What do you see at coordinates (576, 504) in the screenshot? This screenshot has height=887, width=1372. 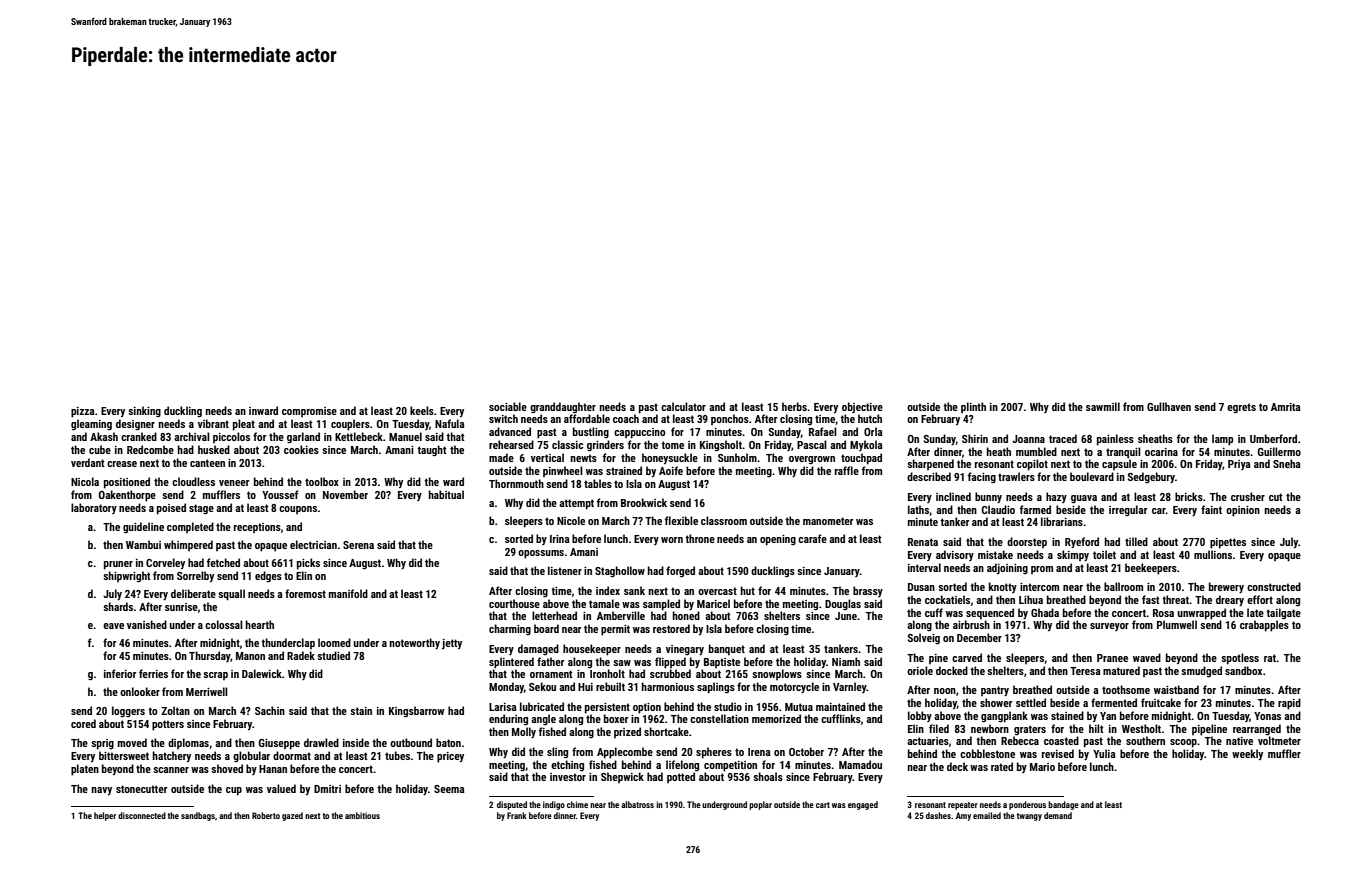 I see `attempt` at bounding box center [576, 504].
